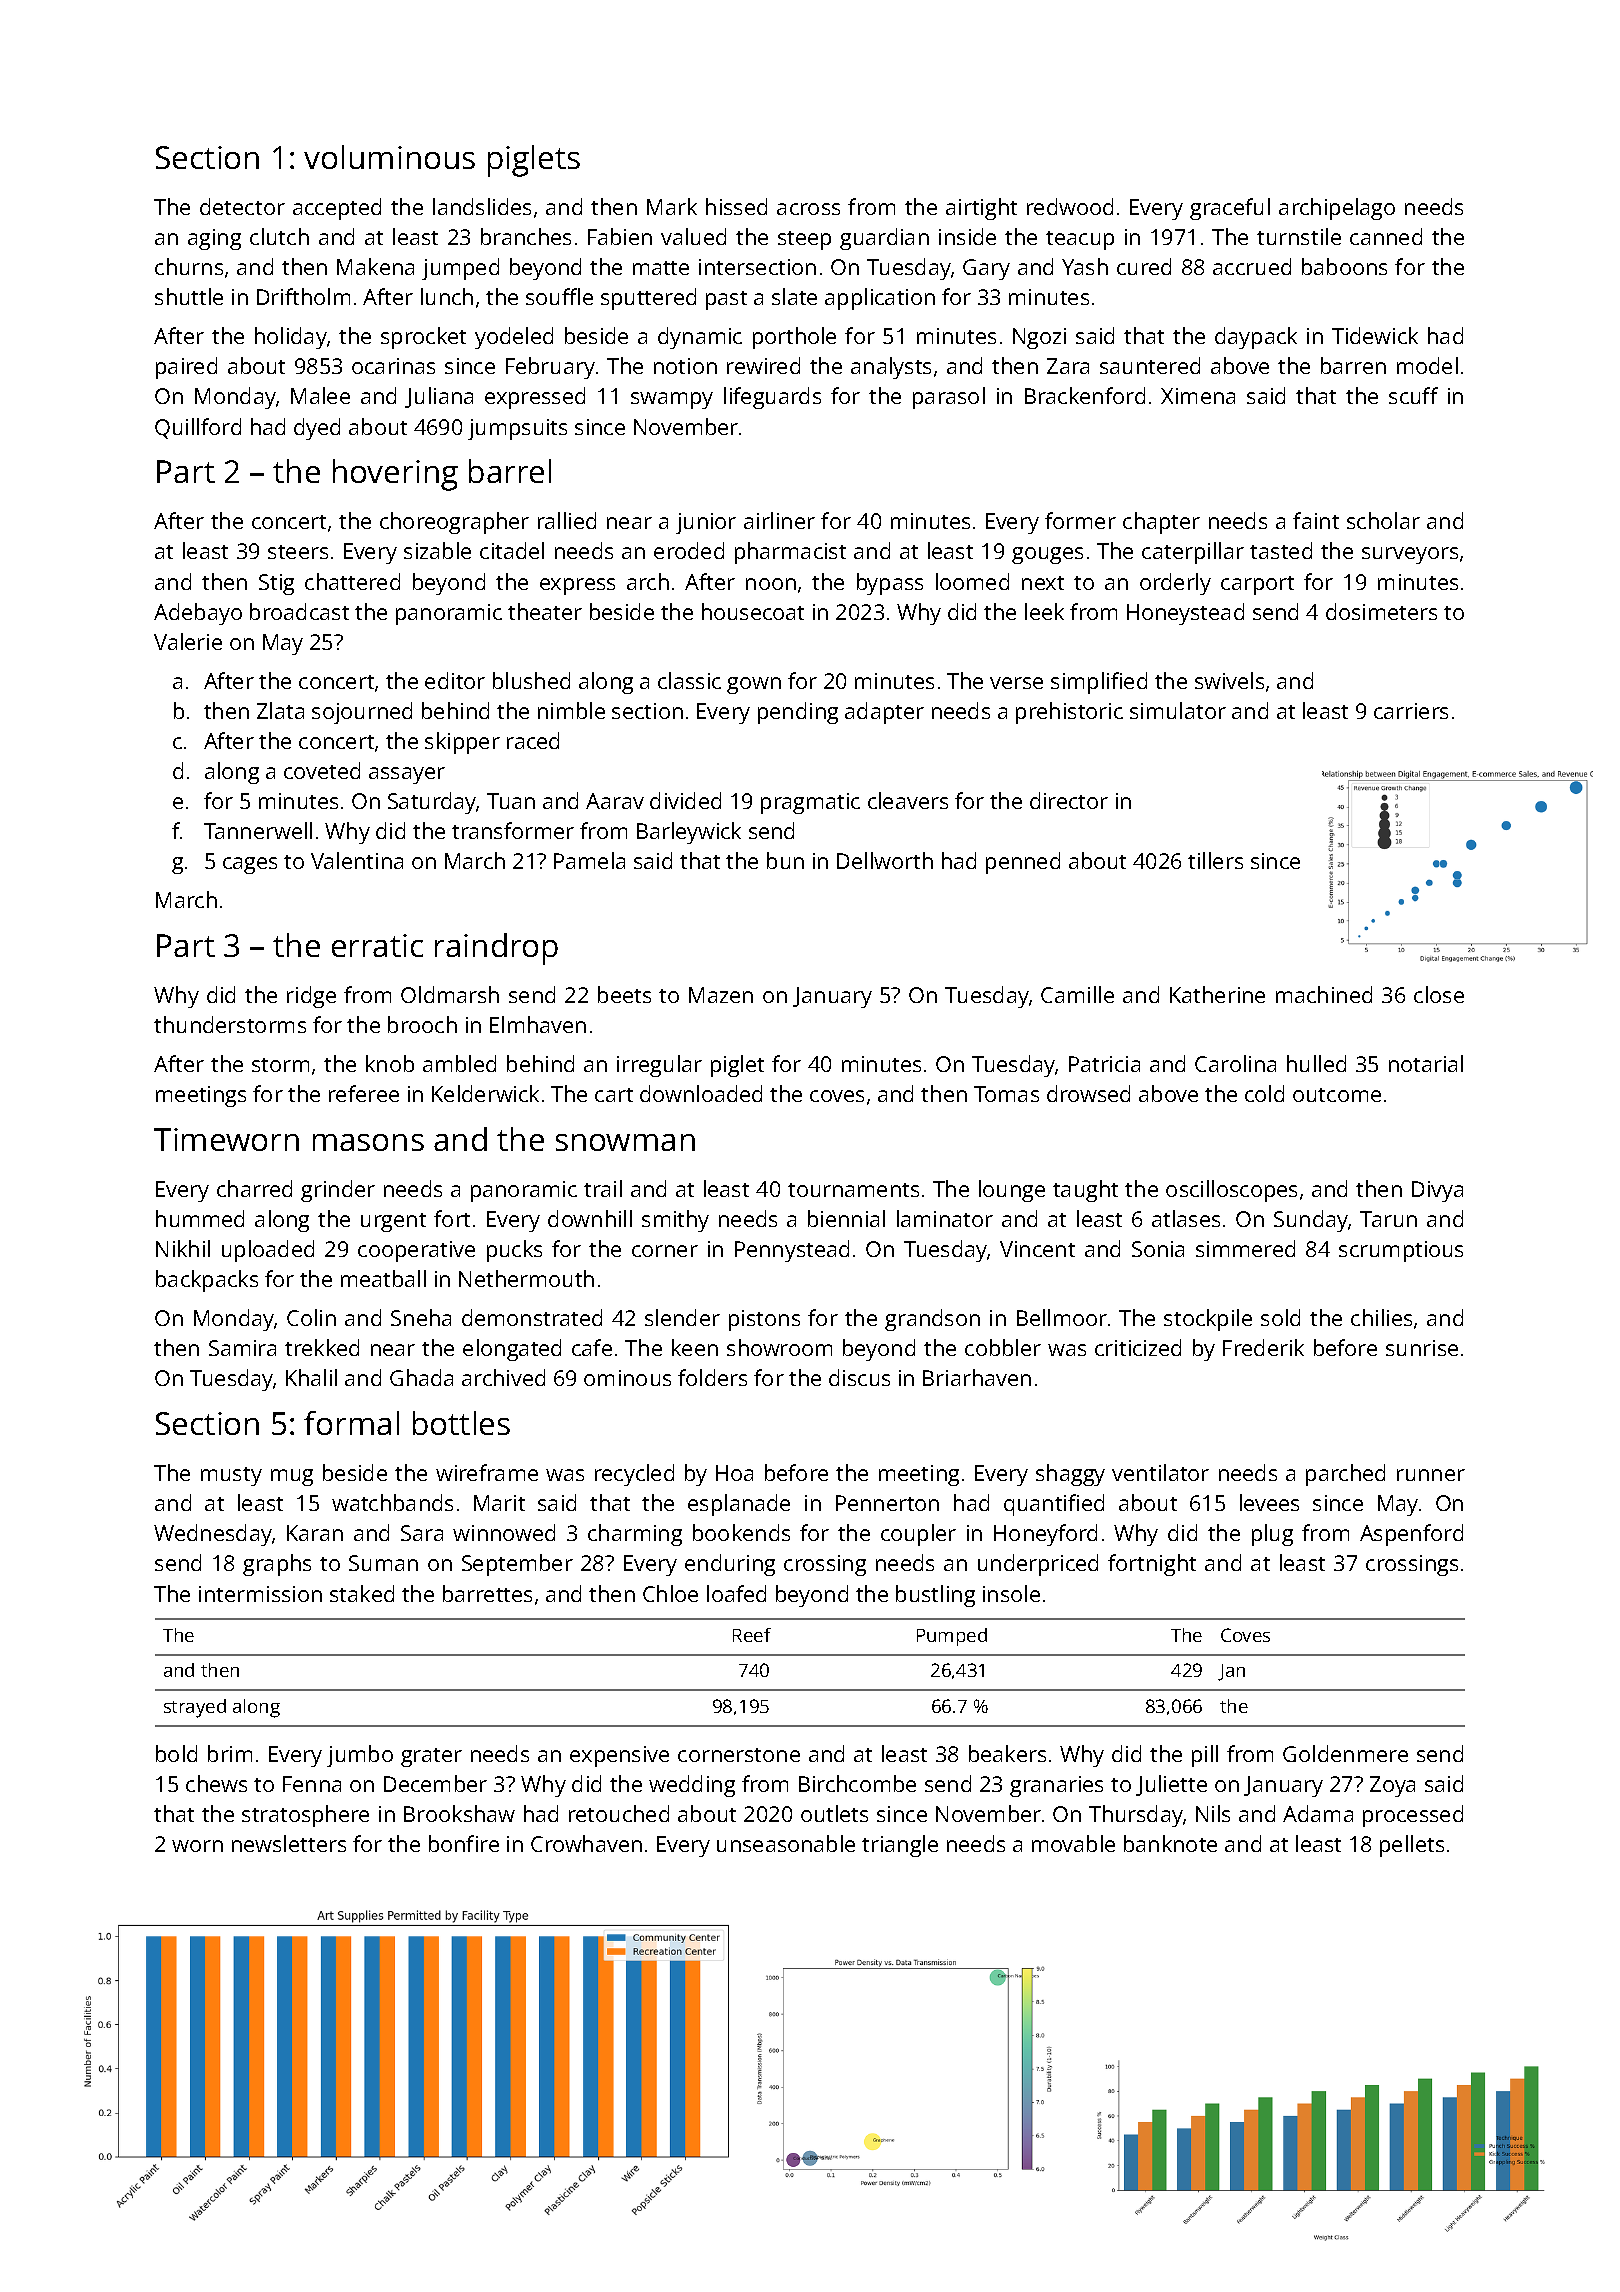  What do you see at coordinates (464, 1843) in the screenshot?
I see `bonfire` at bounding box center [464, 1843].
